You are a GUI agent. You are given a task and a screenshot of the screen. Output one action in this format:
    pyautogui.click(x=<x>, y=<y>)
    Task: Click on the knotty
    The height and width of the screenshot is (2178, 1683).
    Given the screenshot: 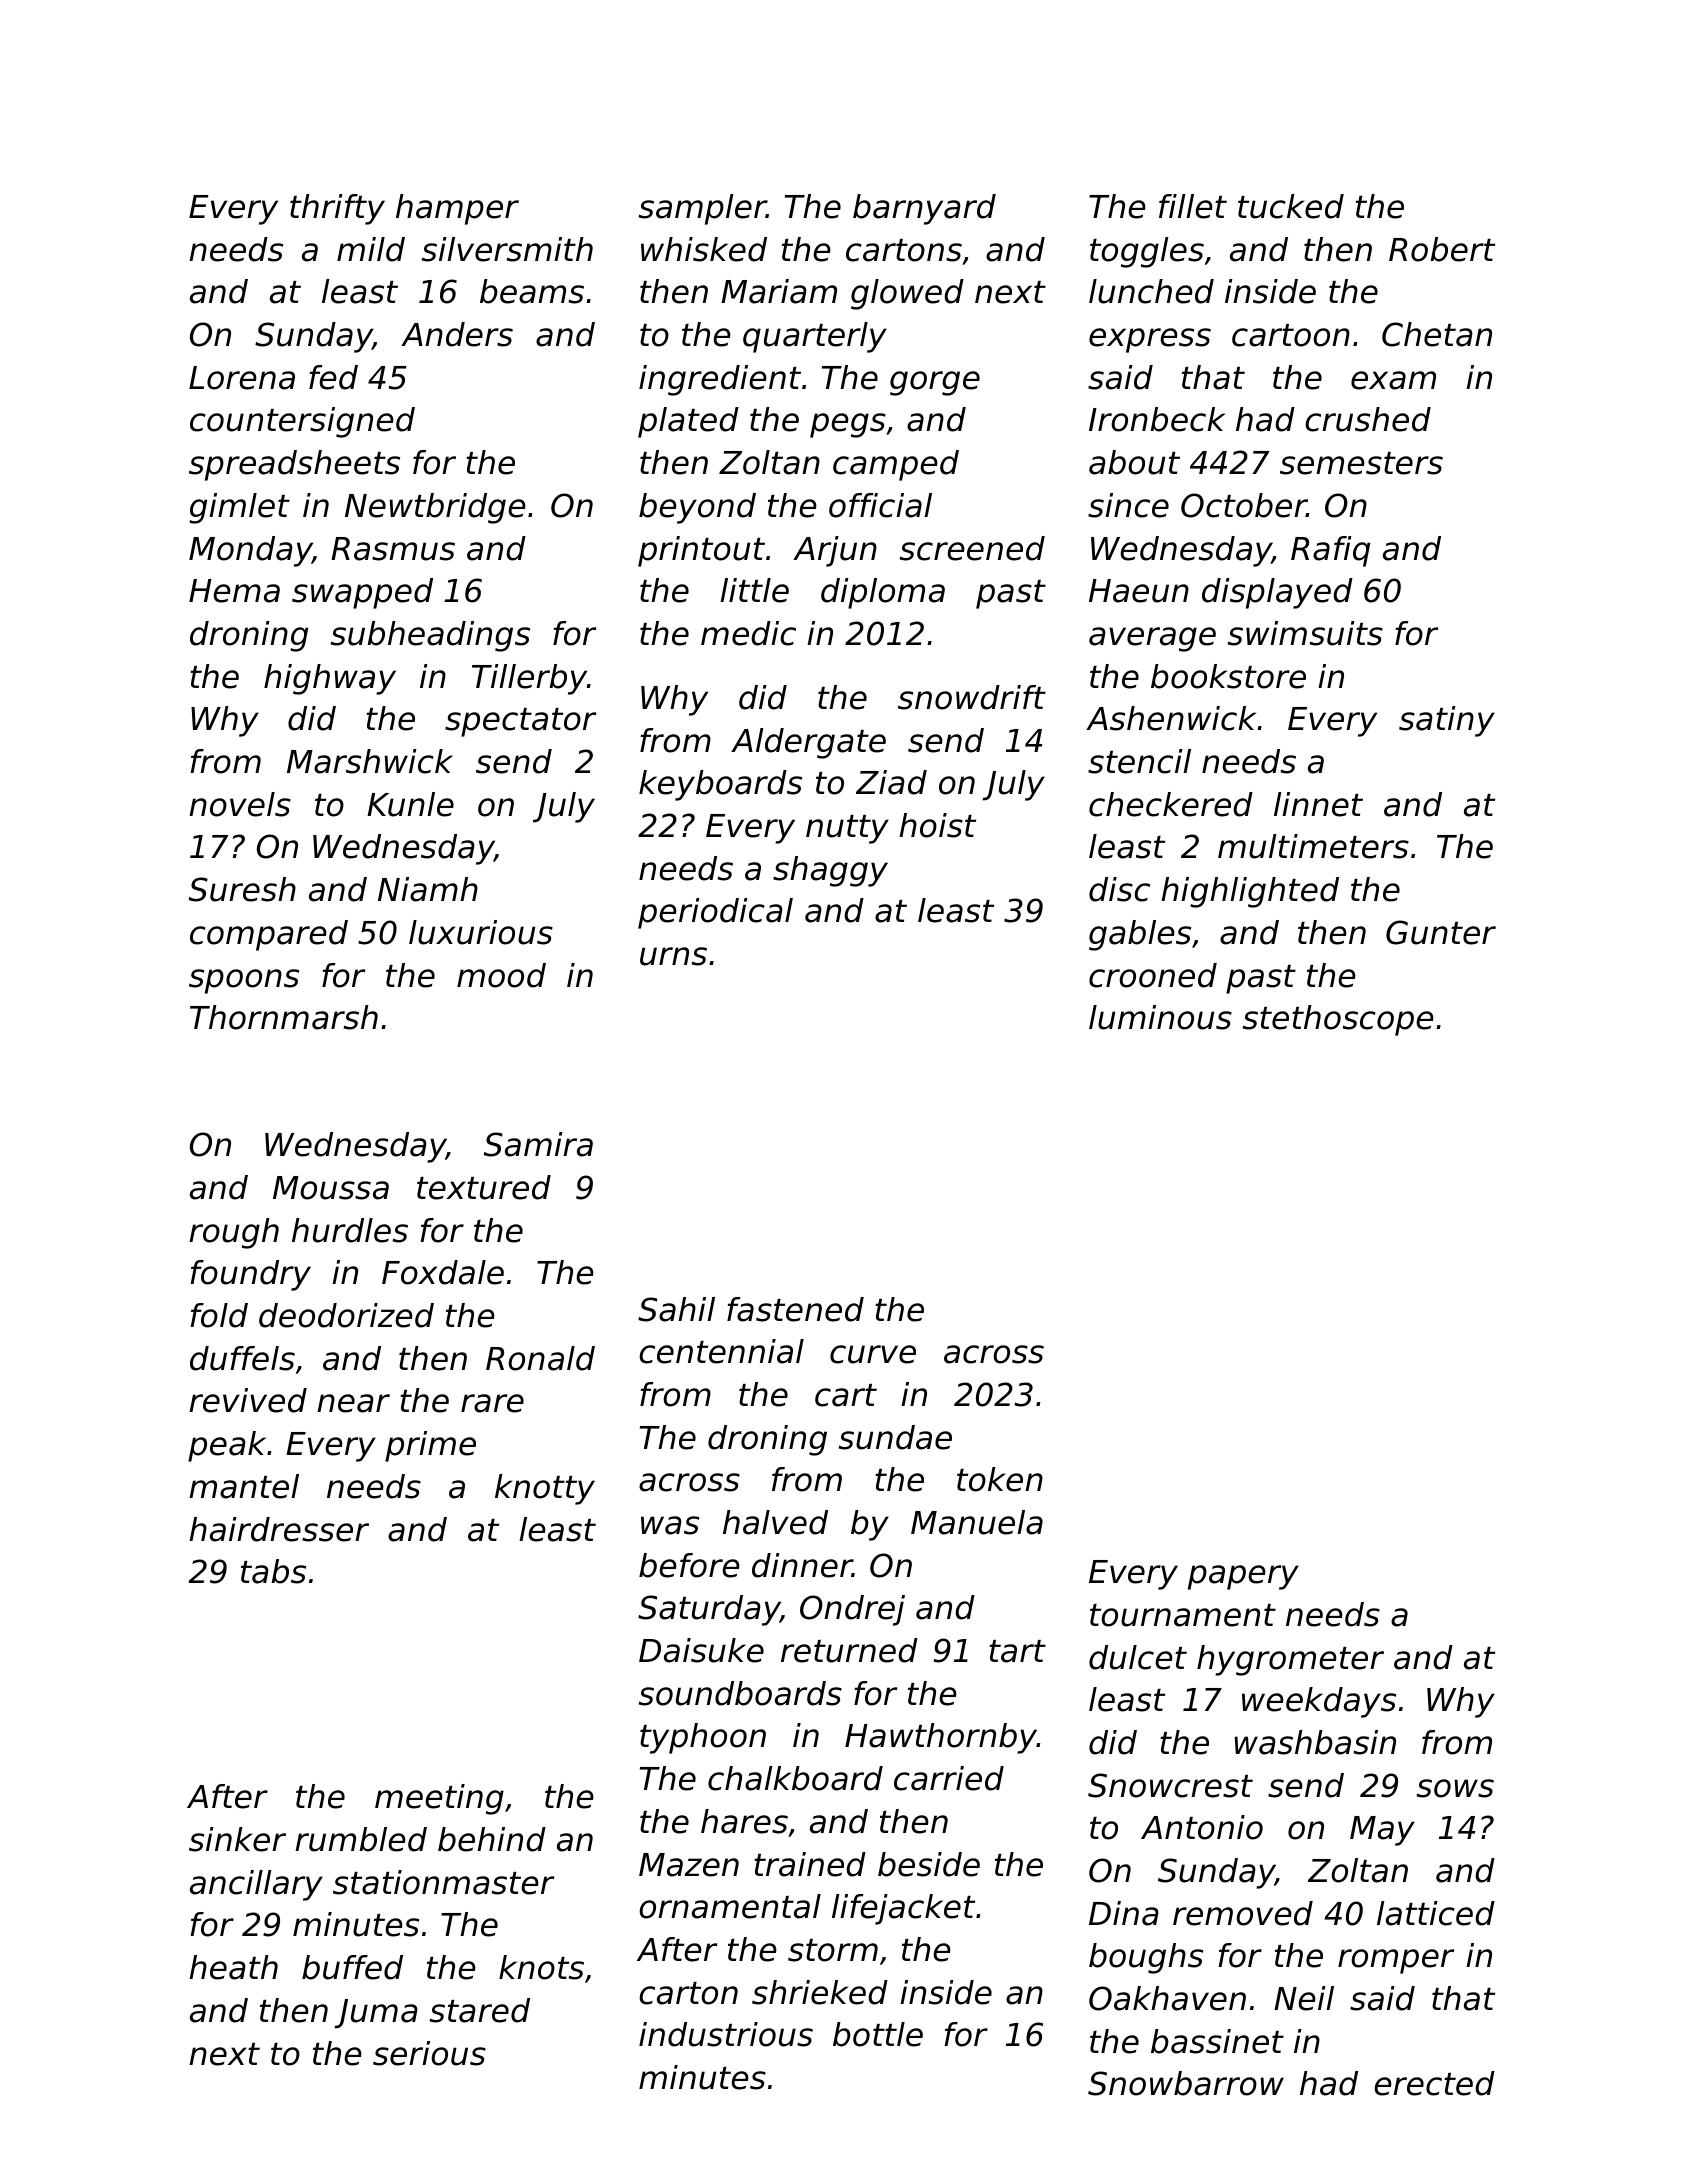 What is the action you would take?
    pyautogui.click(x=545, y=1489)
